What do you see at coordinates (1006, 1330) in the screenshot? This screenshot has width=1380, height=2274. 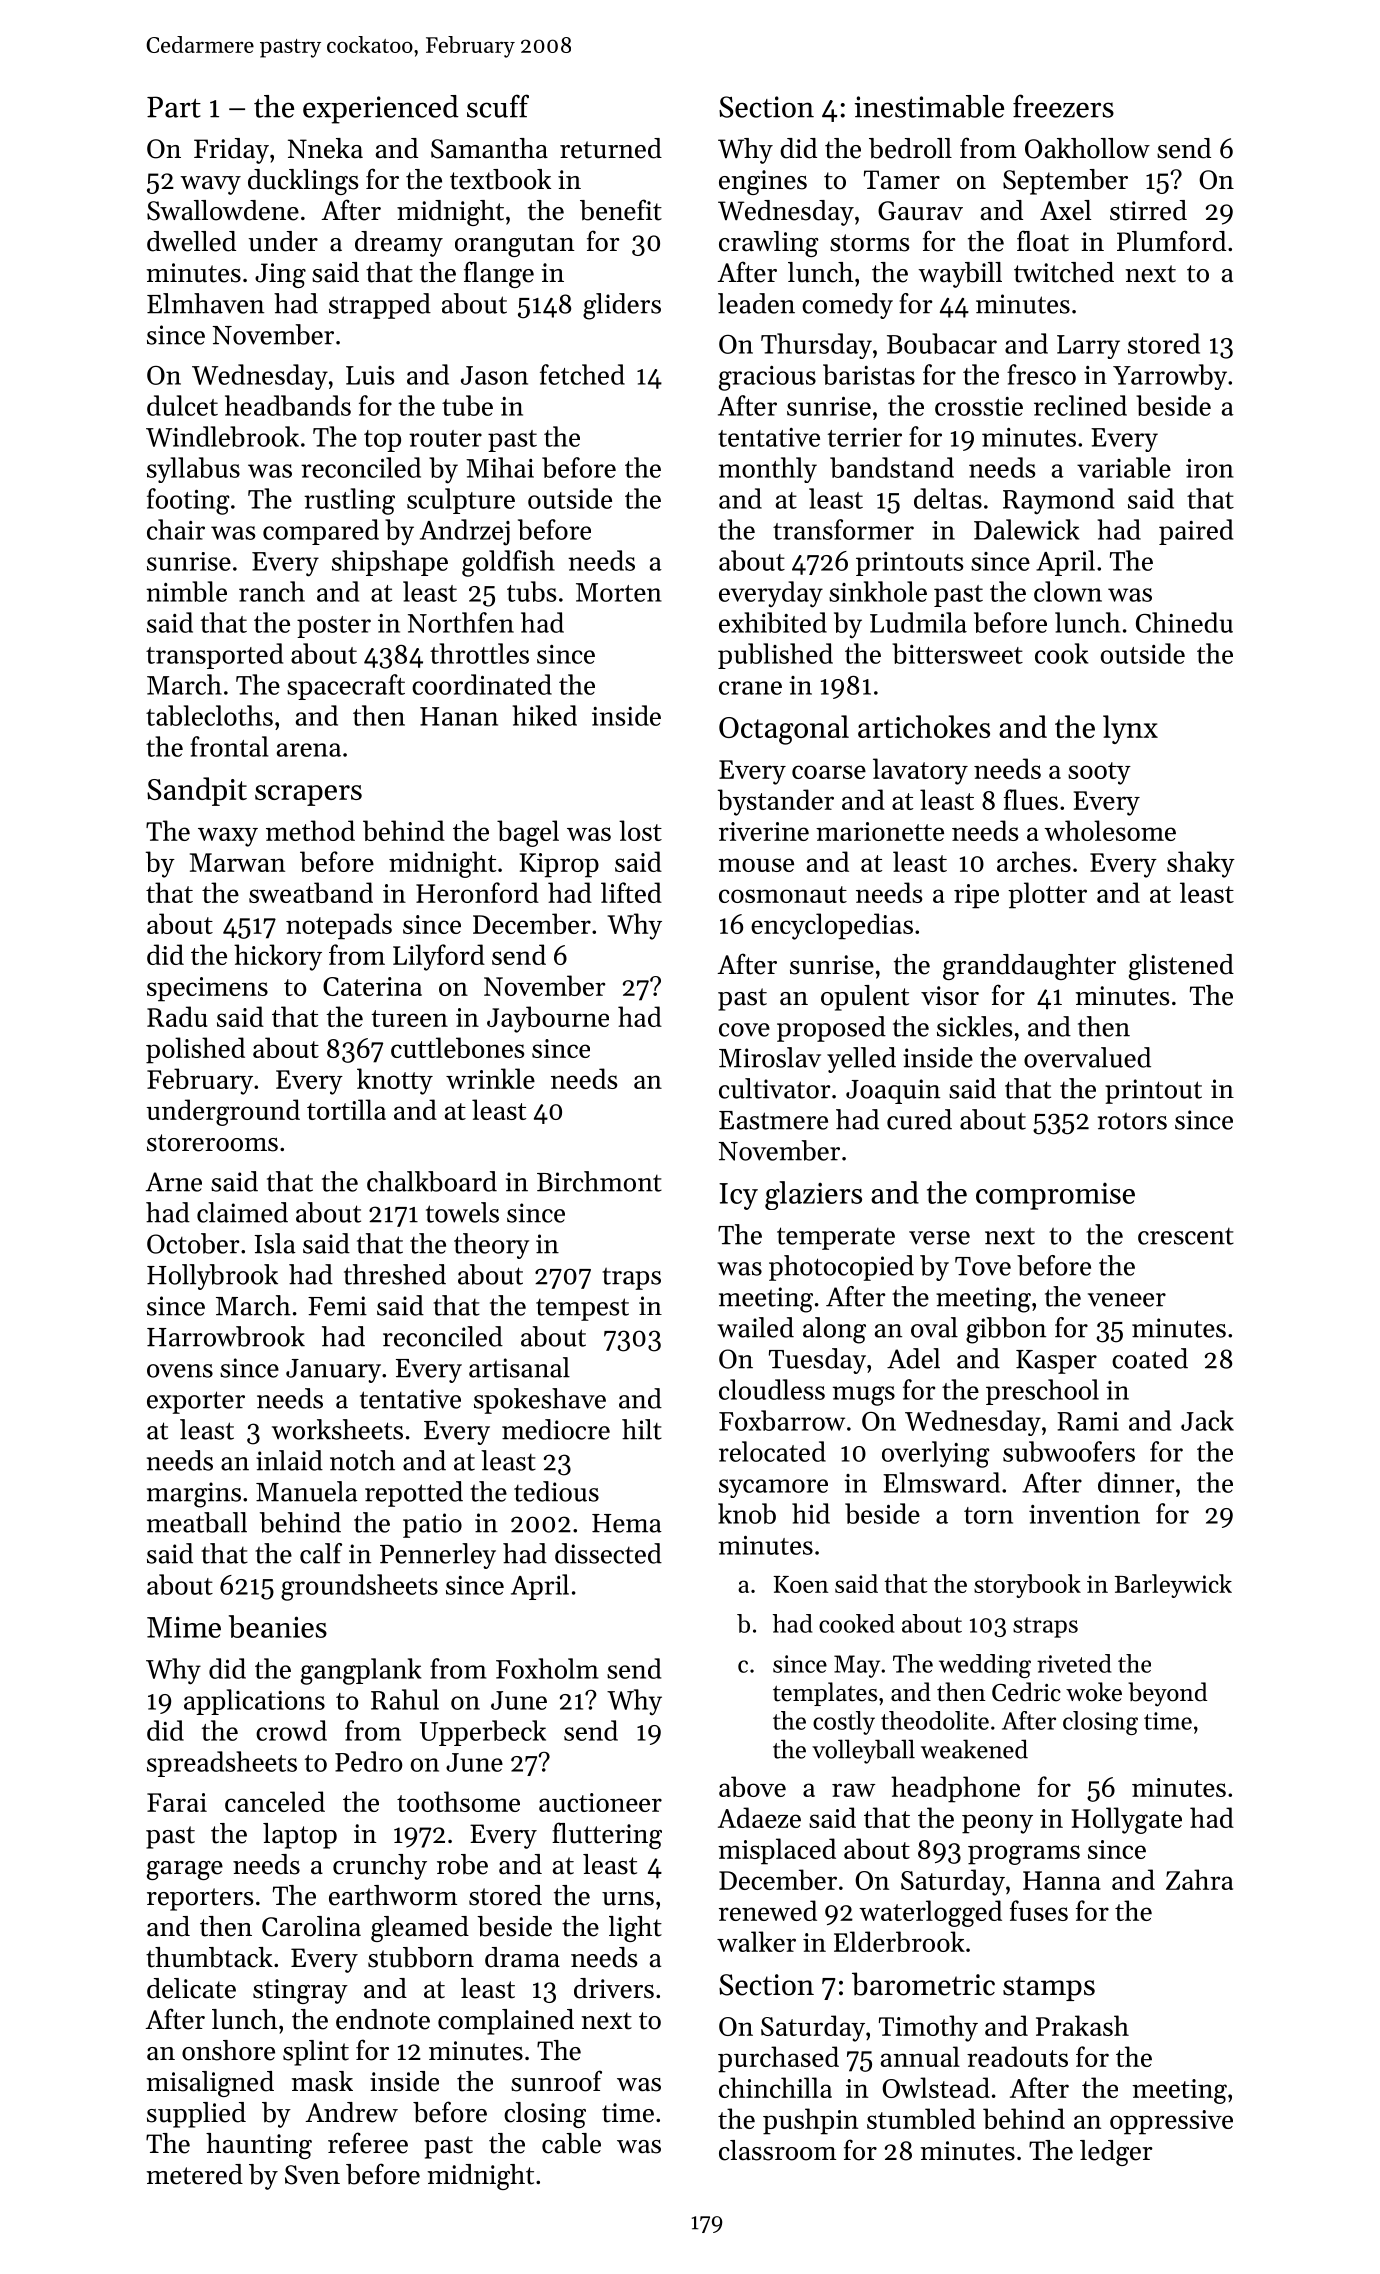 I see `gibbon` at bounding box center [1006, 1330].
